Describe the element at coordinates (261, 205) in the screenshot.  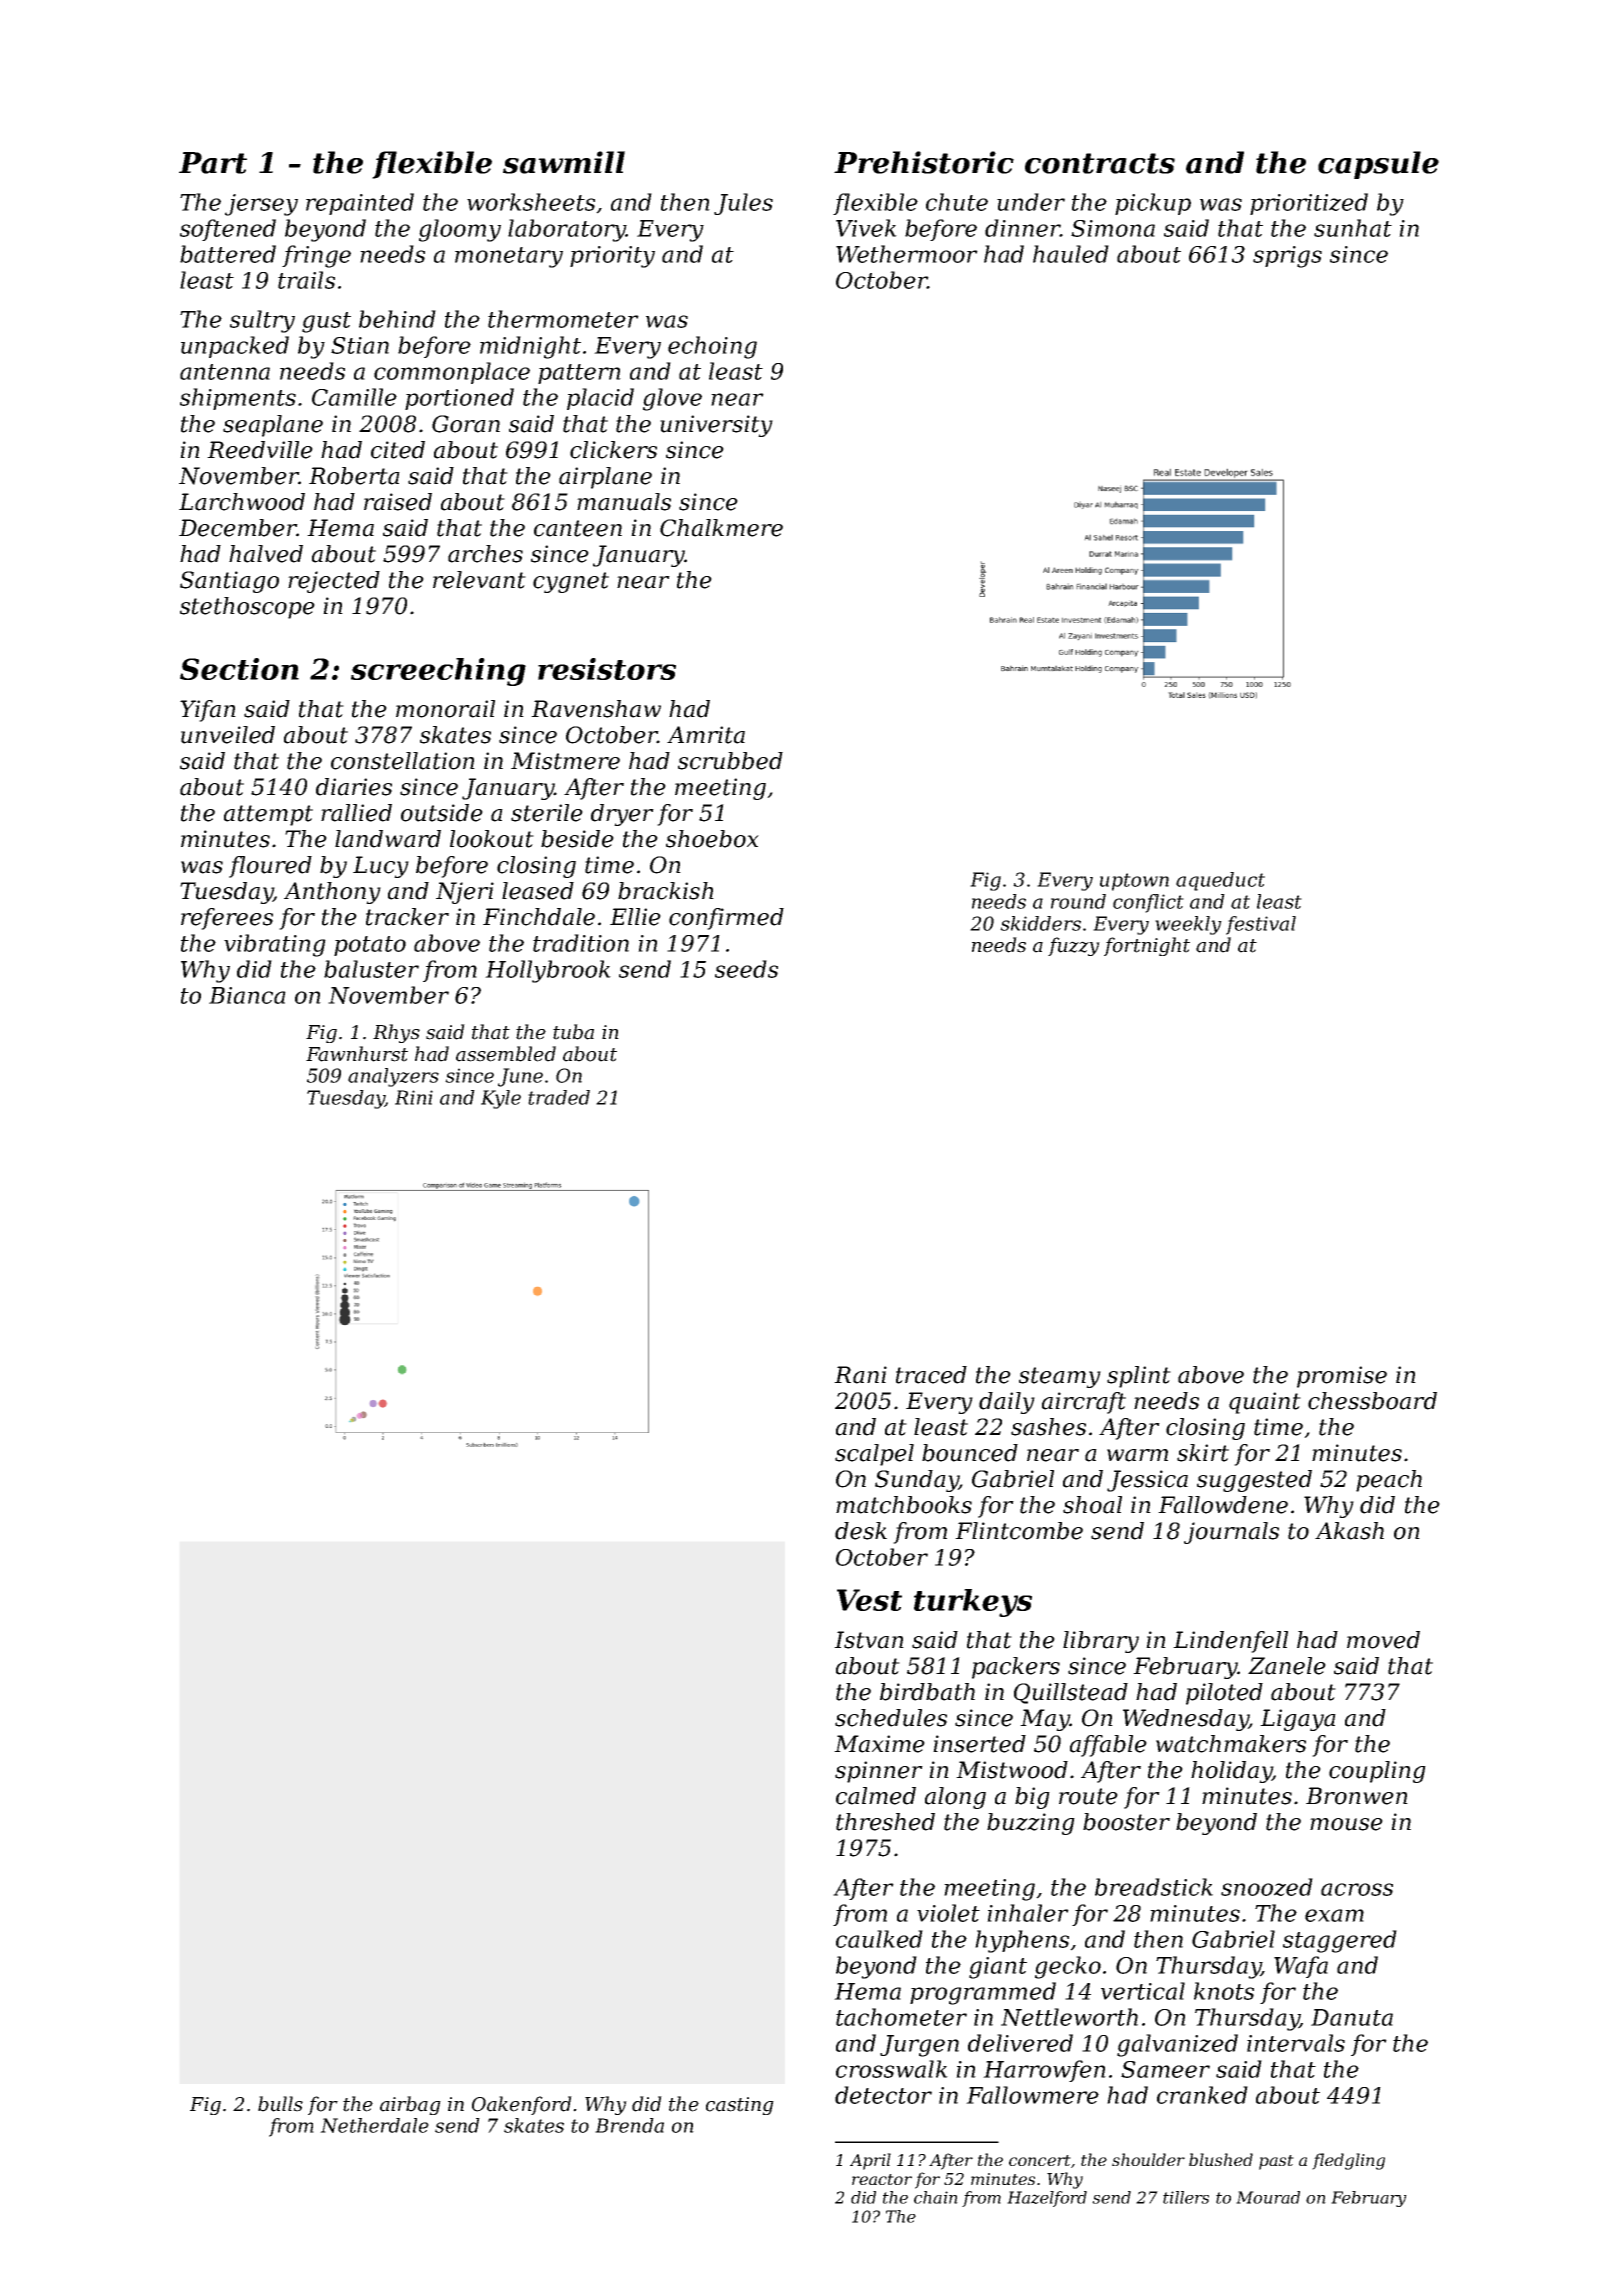
I see `jersey` at that location.
